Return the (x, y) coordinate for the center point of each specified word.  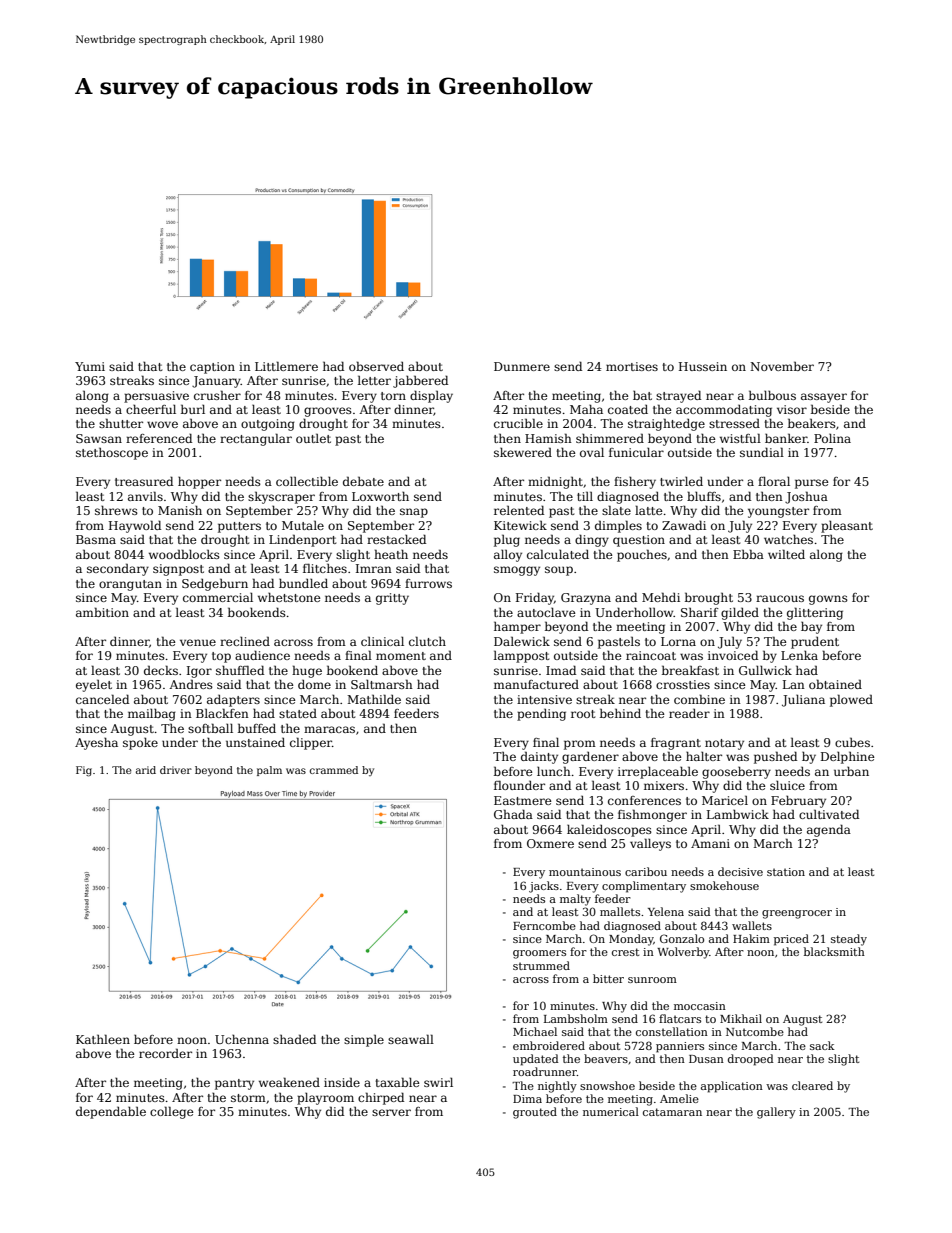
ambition (102, 612)
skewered (523, 452)
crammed (334, 770)
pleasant (847, 527)
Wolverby (683, 953)
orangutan (130, 585)
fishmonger (652, 815)
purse (812, 484)
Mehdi (661, 597)
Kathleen (103, 1039)
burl (193, 409)
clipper (311, 743)
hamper (517, 627)
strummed (541, 965)
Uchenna (242, 1039)
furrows (428, 583)
